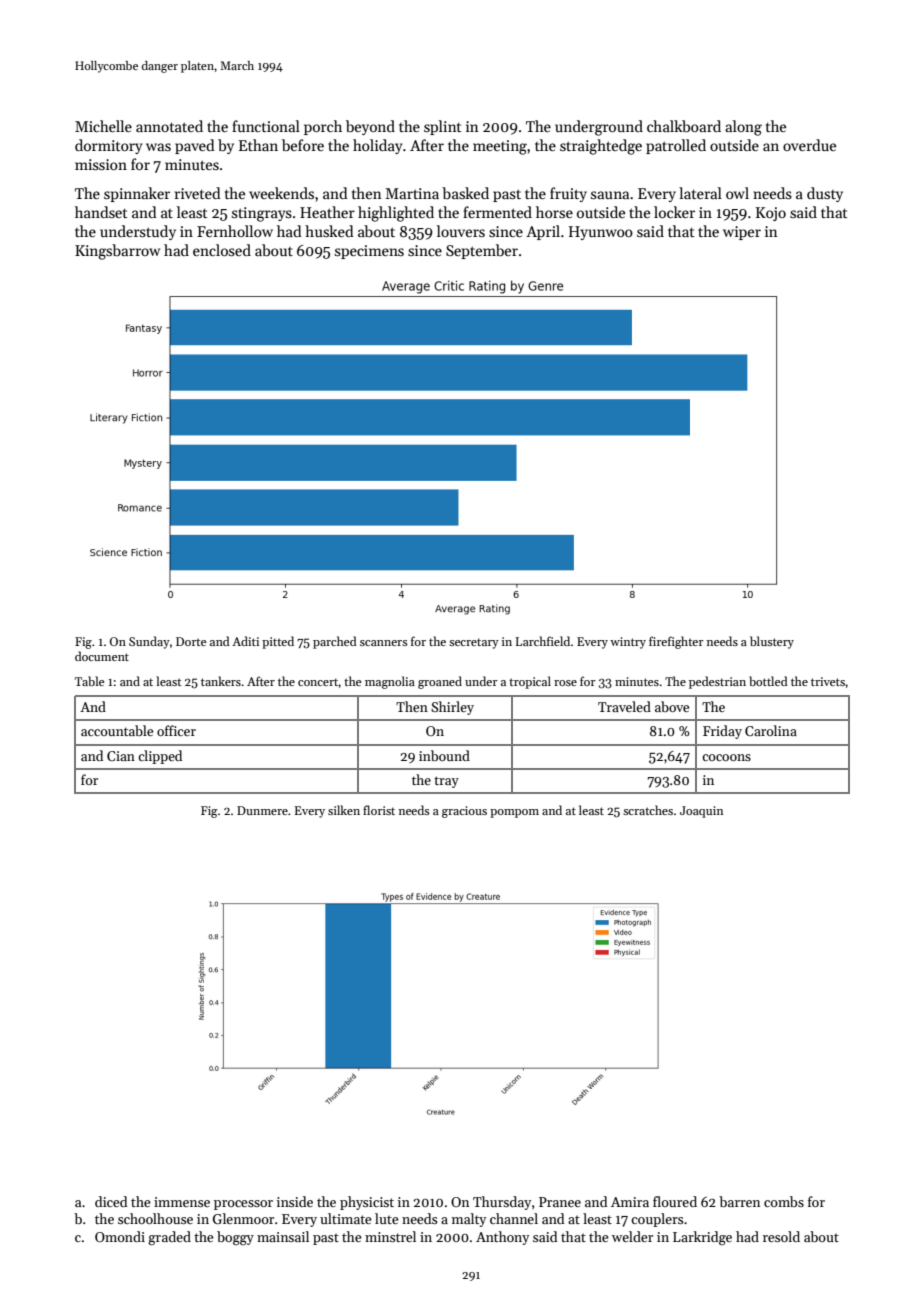 The image size is (924, 1308). I want to click on Dorte, so click(191, 641).
